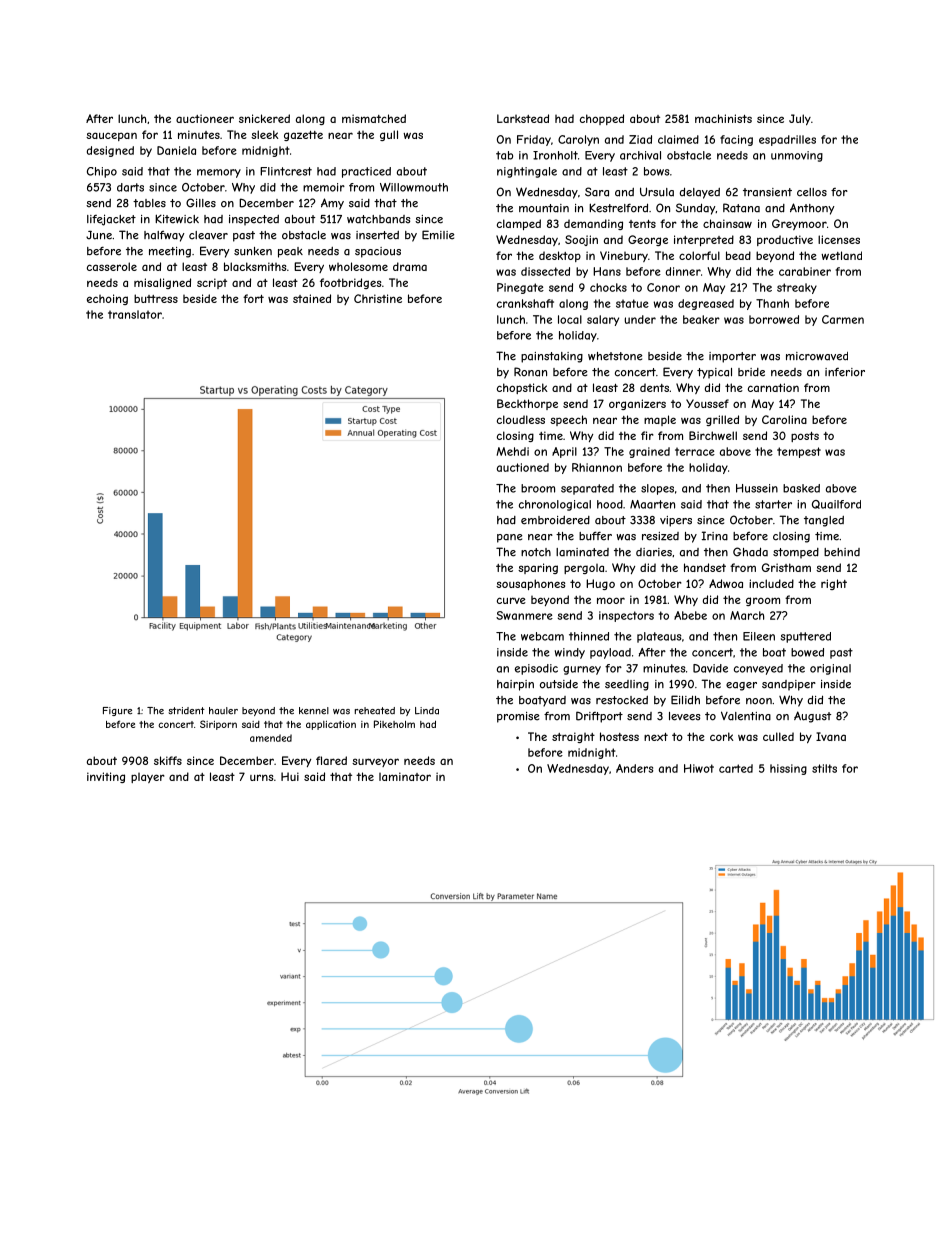  What do you see at coordinates (106, 777) in the page?
I see `inviting` at bounding box center [106, 777].
